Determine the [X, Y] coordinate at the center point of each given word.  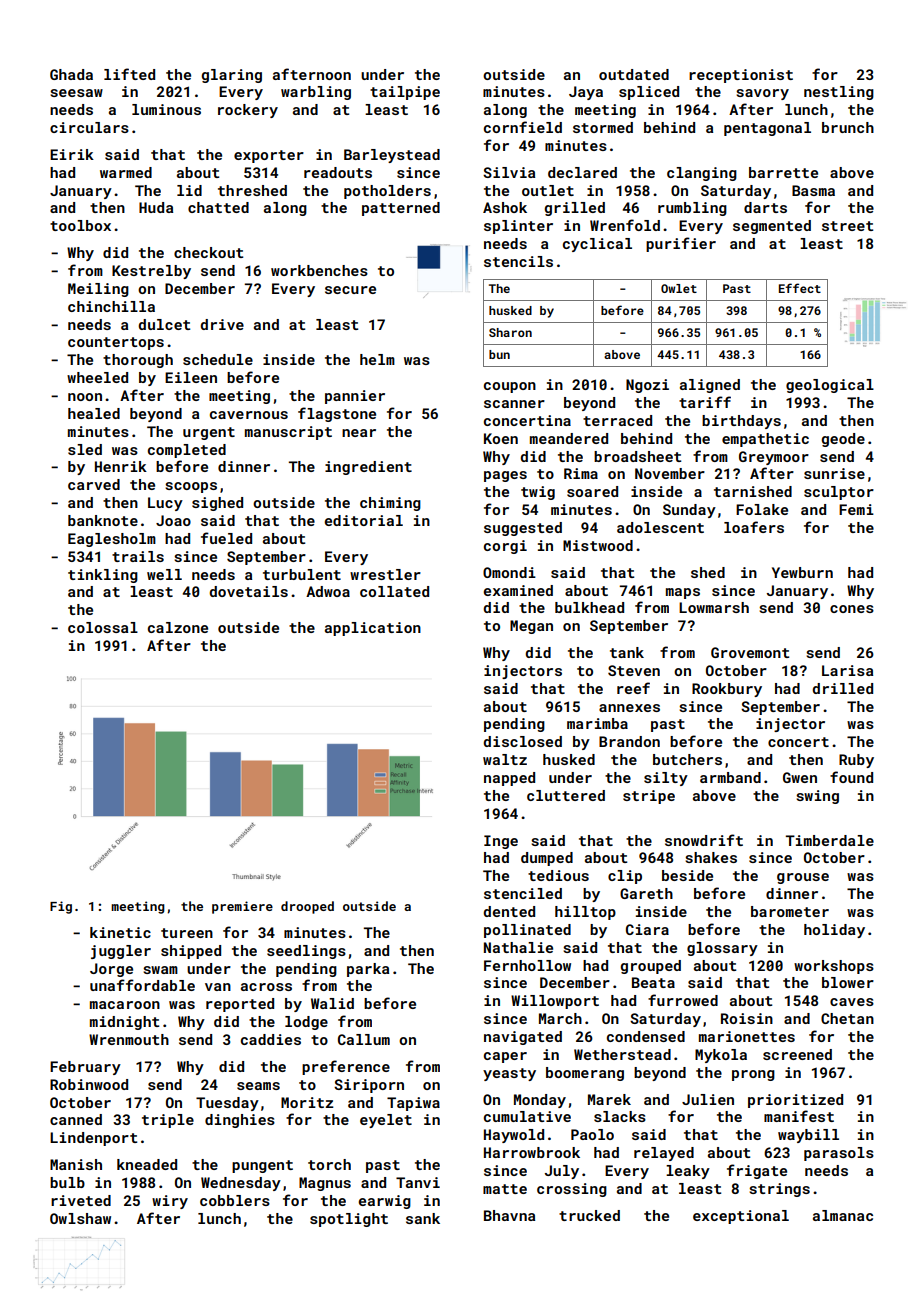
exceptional [741, 1217]
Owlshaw [80, 1218]
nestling [839, 93]
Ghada [71, 74]
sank [423, 1218]
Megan [531, 627]
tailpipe [405, 93]
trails [138, 556]
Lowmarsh [714, 607]
